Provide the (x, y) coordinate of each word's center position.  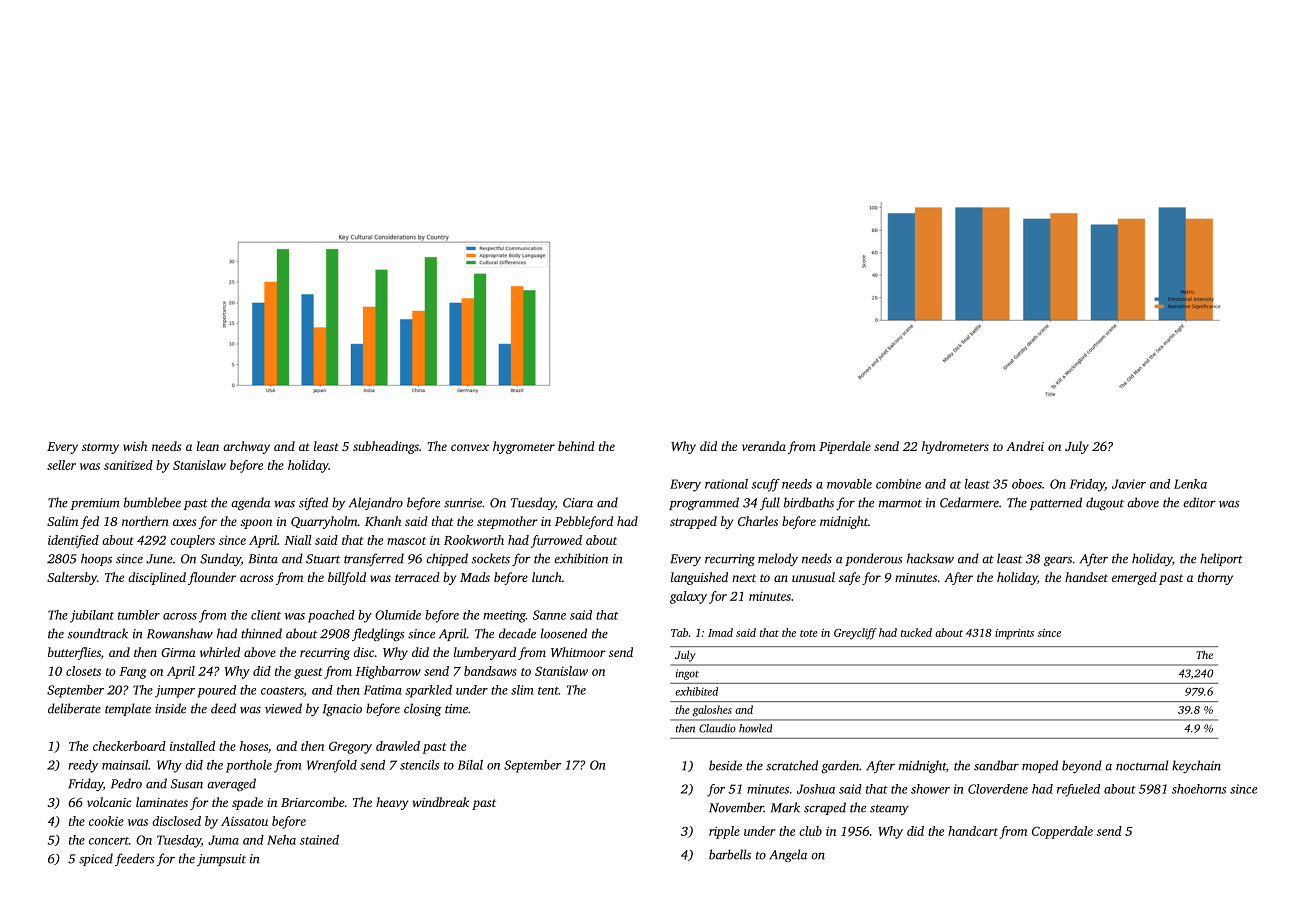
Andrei (1025, 446)
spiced (96, 859)
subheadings (386, 447)
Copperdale (1062, 832)
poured (216, 691)
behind (576, 446)
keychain (1196, 766)
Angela (788, 855)
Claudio (717, 728)
